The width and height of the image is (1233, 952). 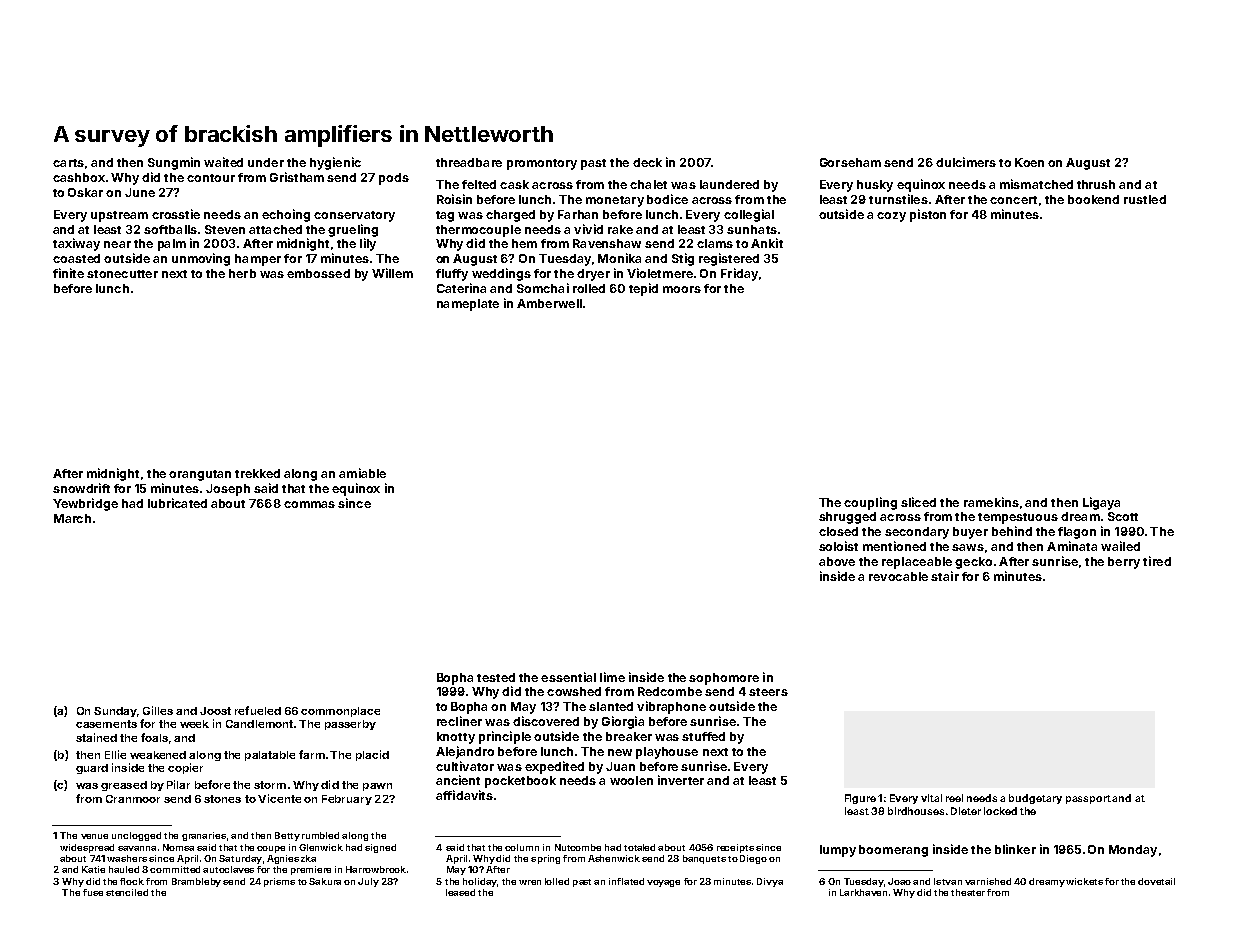 What do you see at coordinates (1145, 199) in the image?
I see `rustled` at bounding box center [1145, 199].
